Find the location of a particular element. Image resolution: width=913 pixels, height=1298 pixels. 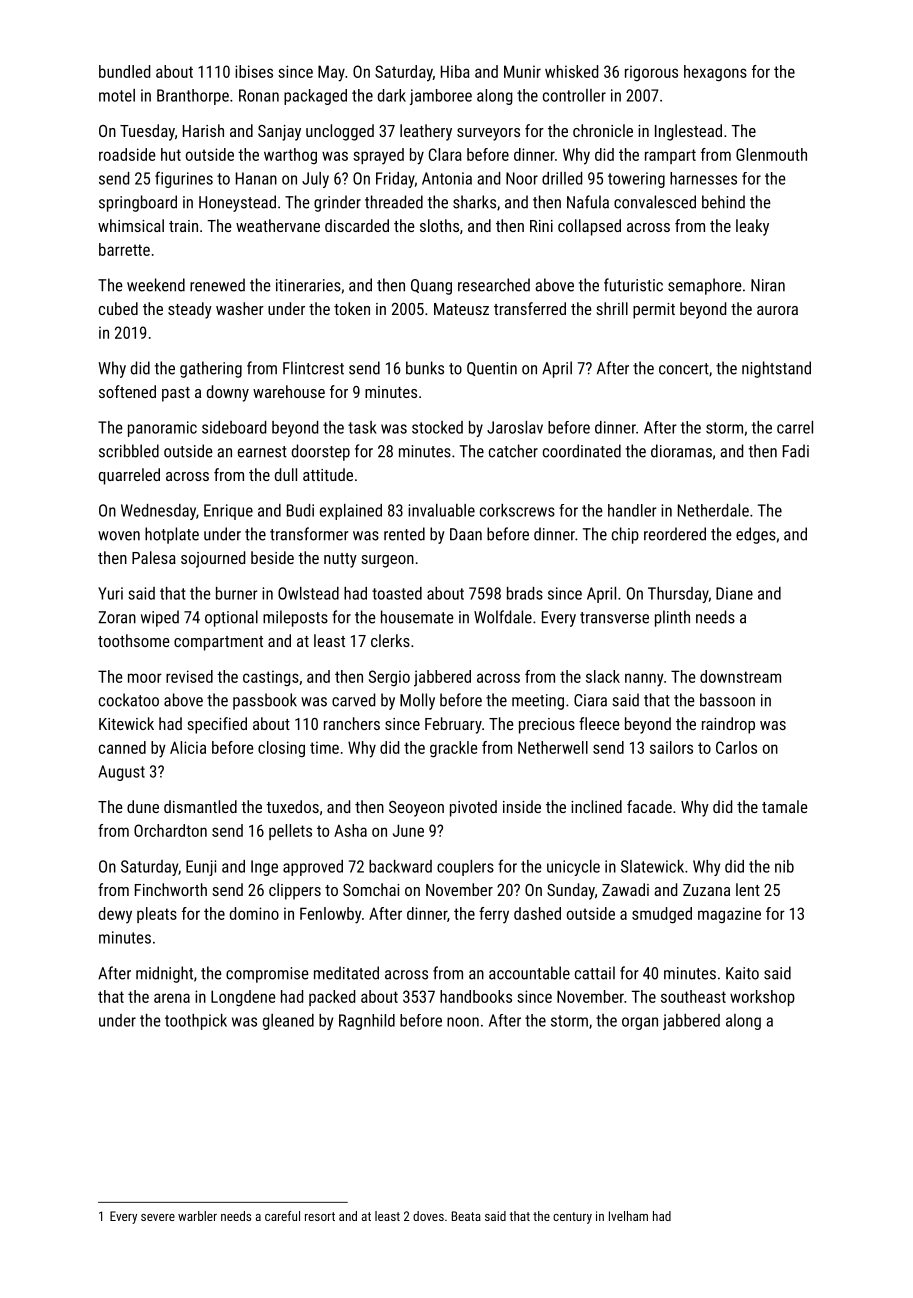

rigorous is located at coordinates (651, 73).
